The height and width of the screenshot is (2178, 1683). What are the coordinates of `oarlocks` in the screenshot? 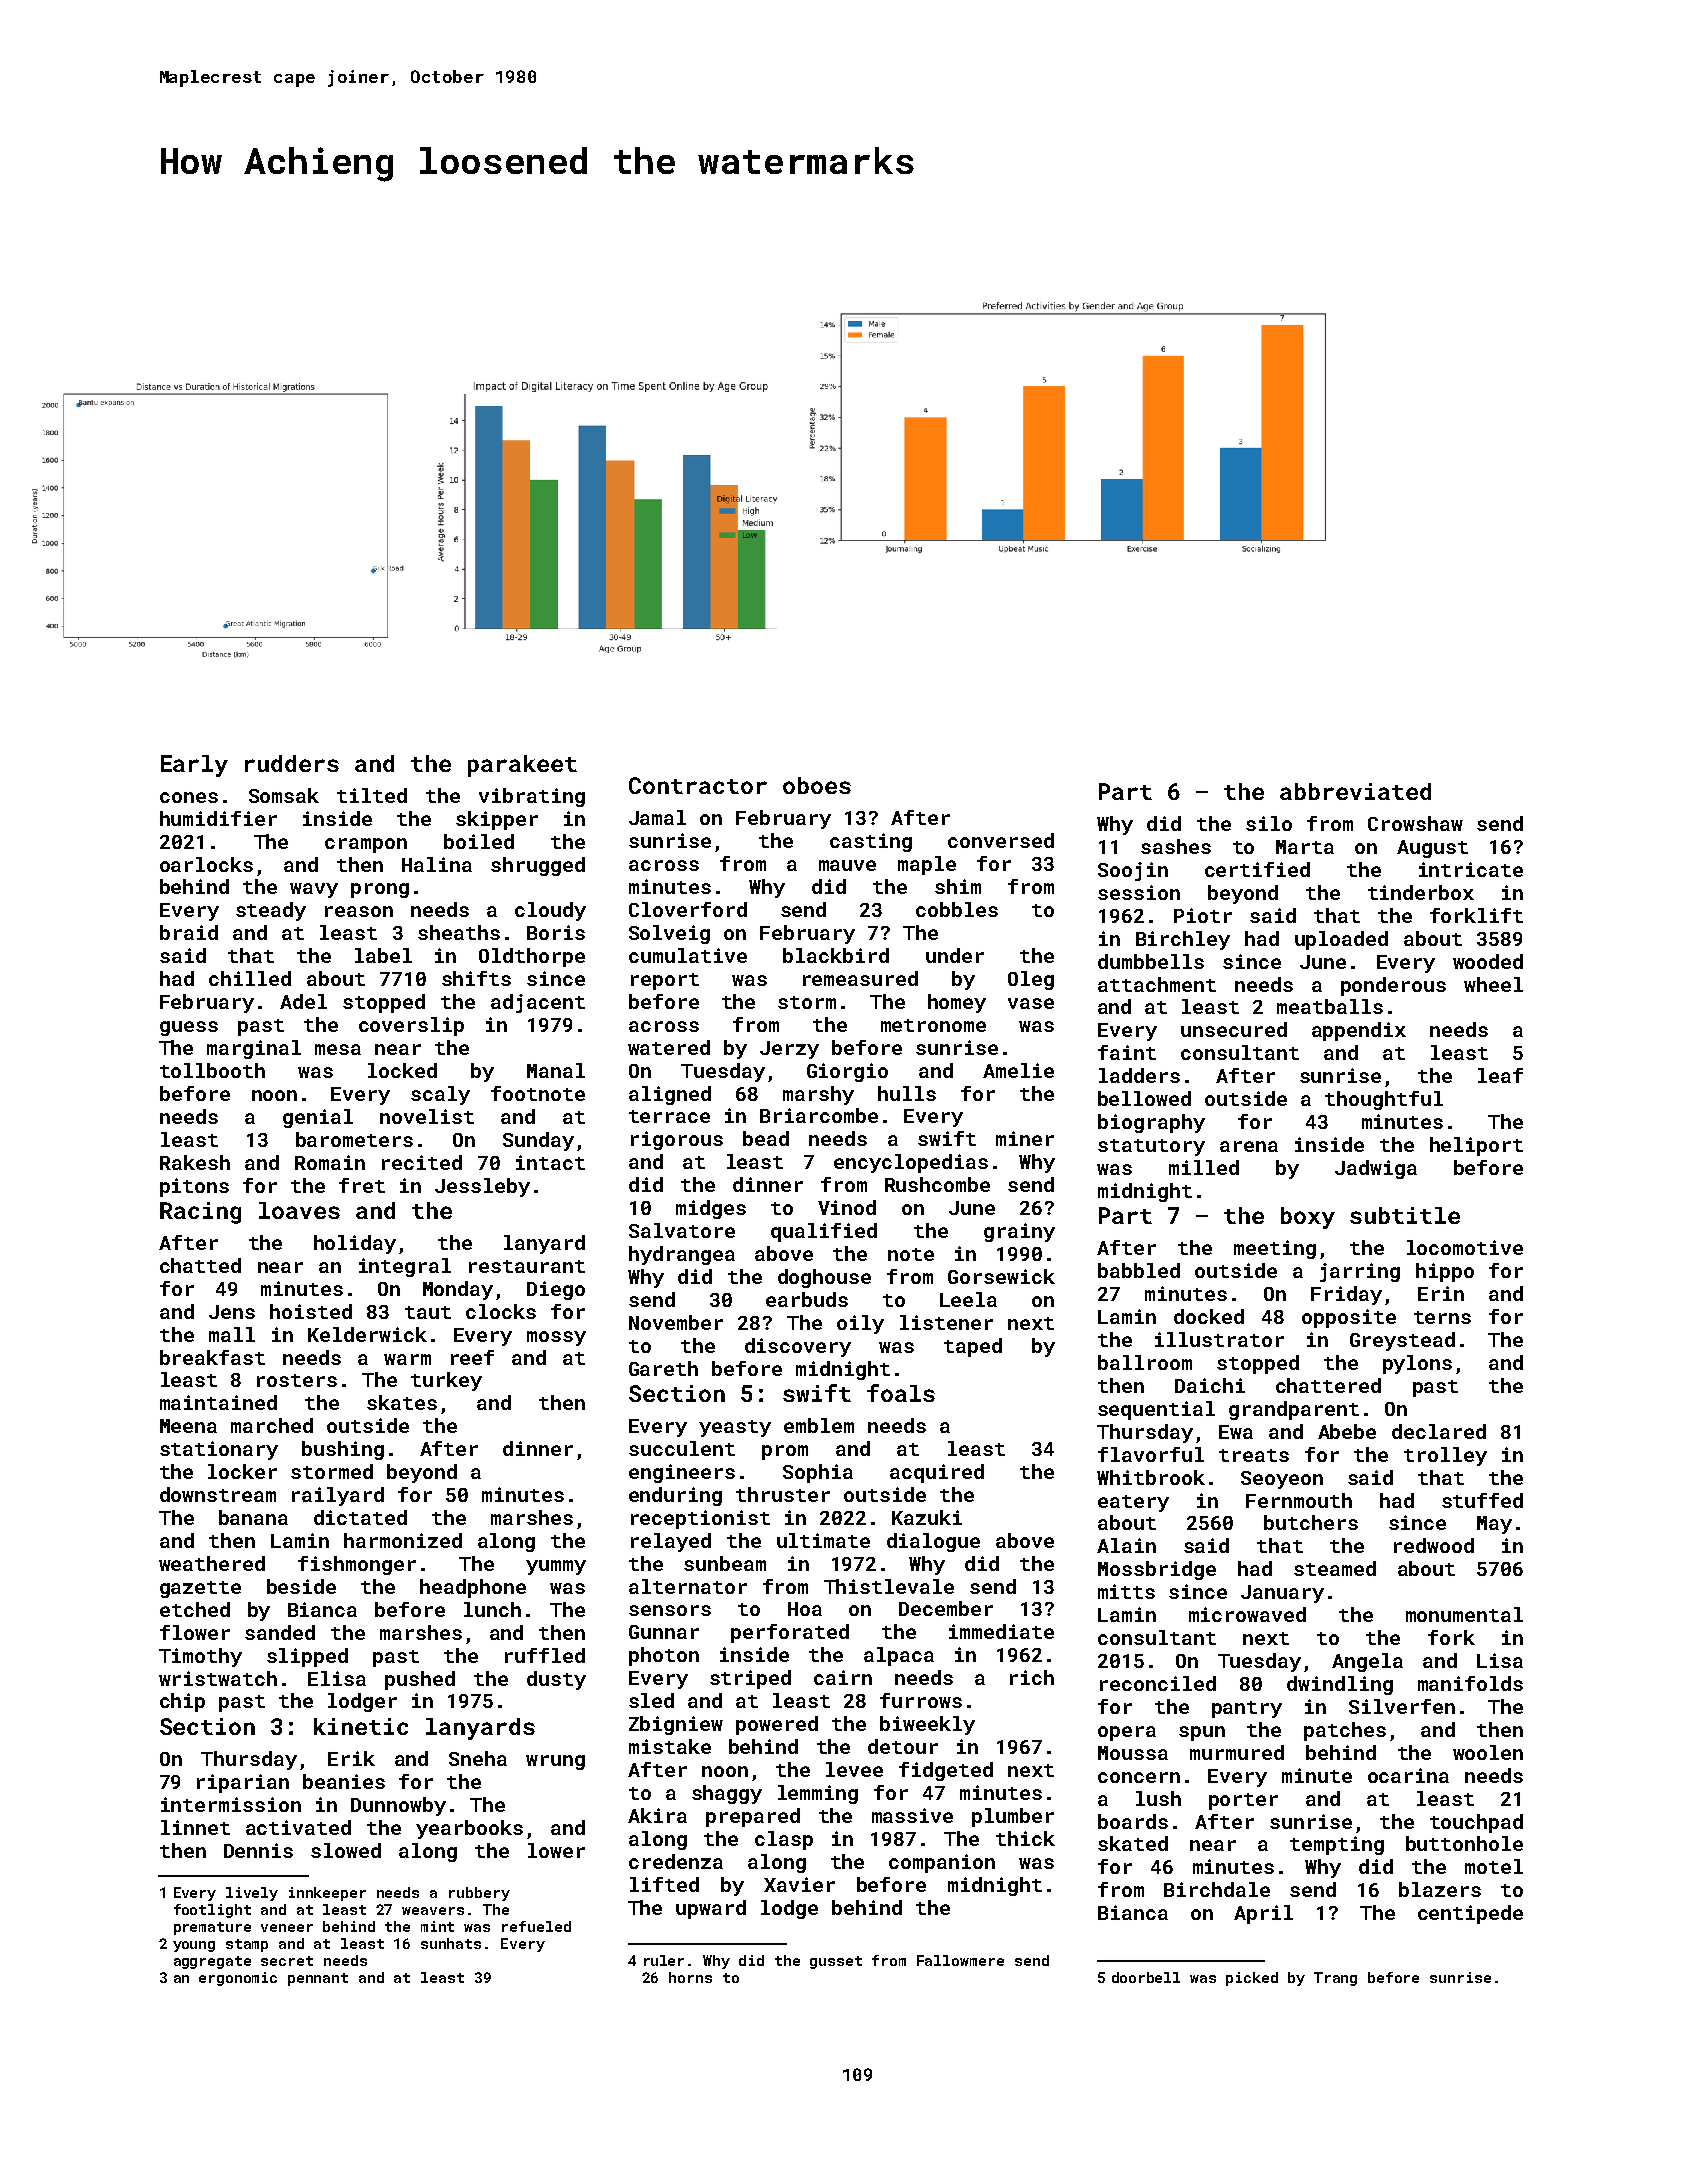 It's located at (206, 864).
